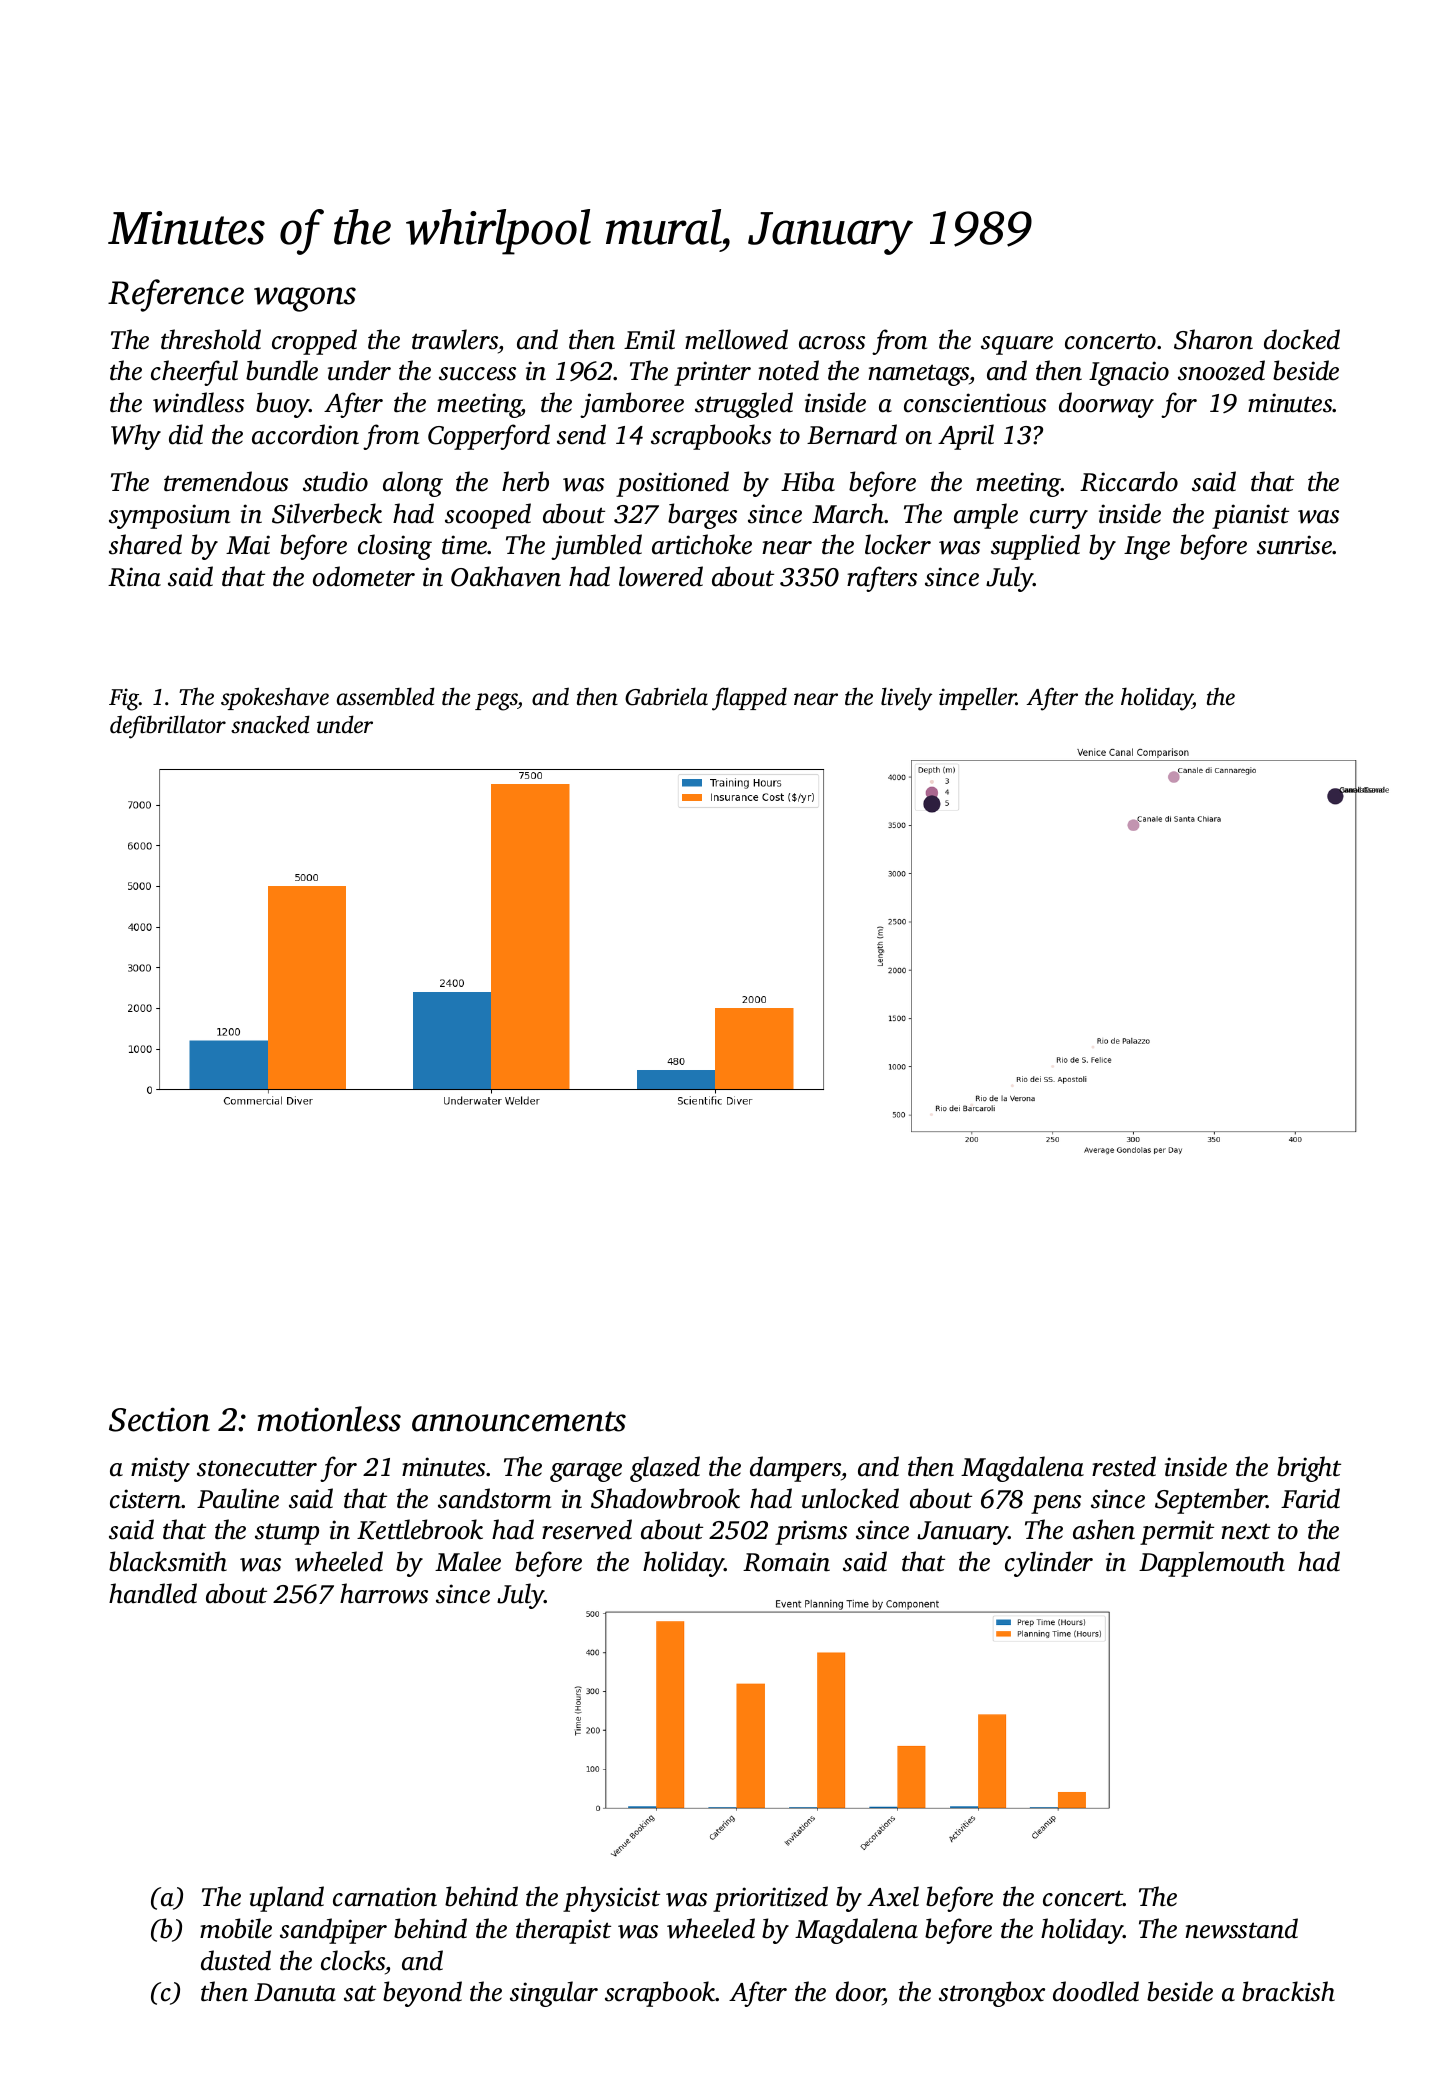 Image resolution: width=1450 pixels, height=2100 pixels. I want to click on Danuta, so click(295, 1992).
